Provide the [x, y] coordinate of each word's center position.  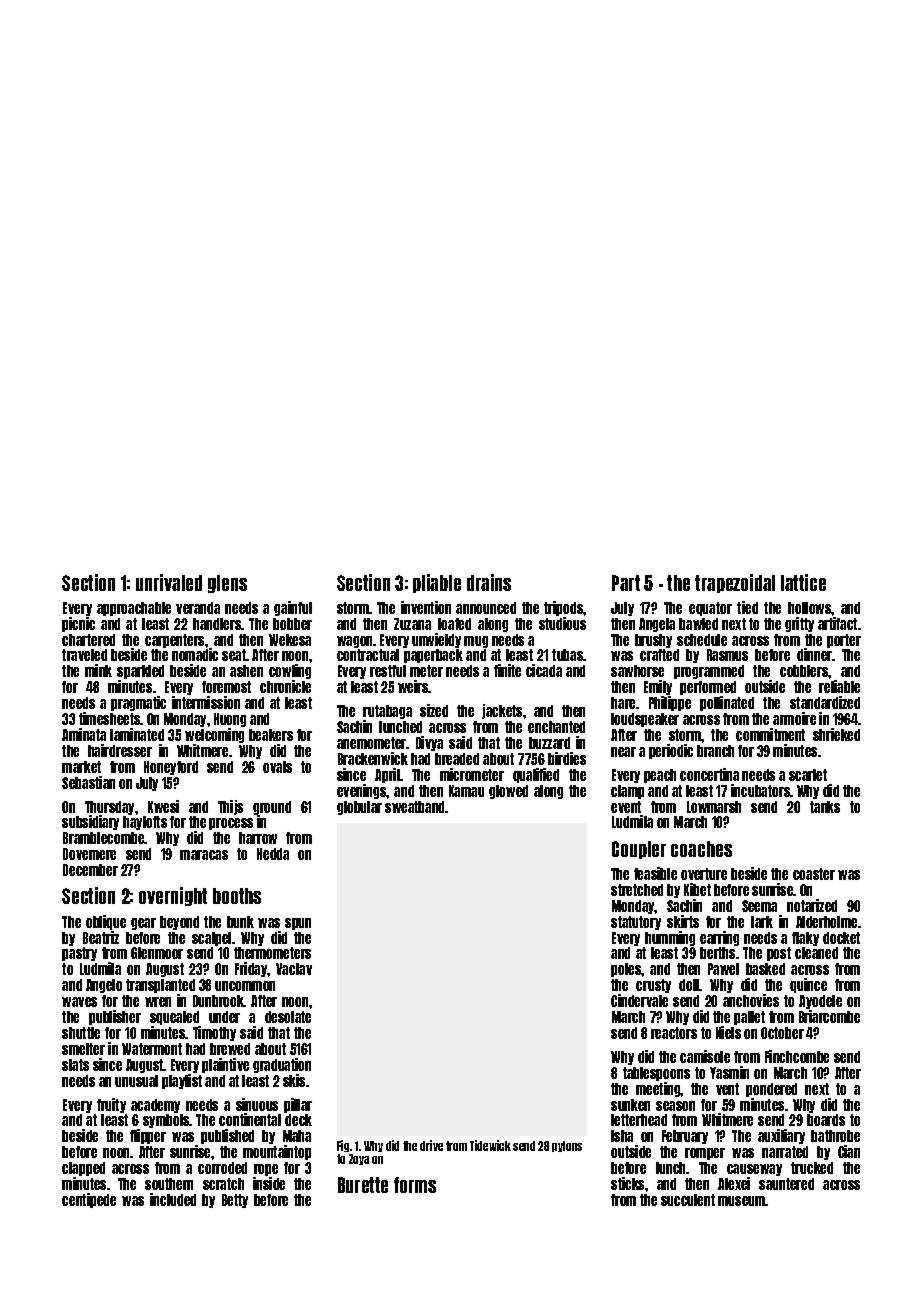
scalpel [211, 939]
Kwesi [163, 806]
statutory [636, 923]
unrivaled [169, 582]
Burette [363, 1185]
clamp [627, 792]
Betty [235, 1201]
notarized [812, 905]
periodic [671, 751]
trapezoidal [735, 583]
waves [79, 1002]
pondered [771, 1090]
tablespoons [656, 1074]
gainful [293, 608]
